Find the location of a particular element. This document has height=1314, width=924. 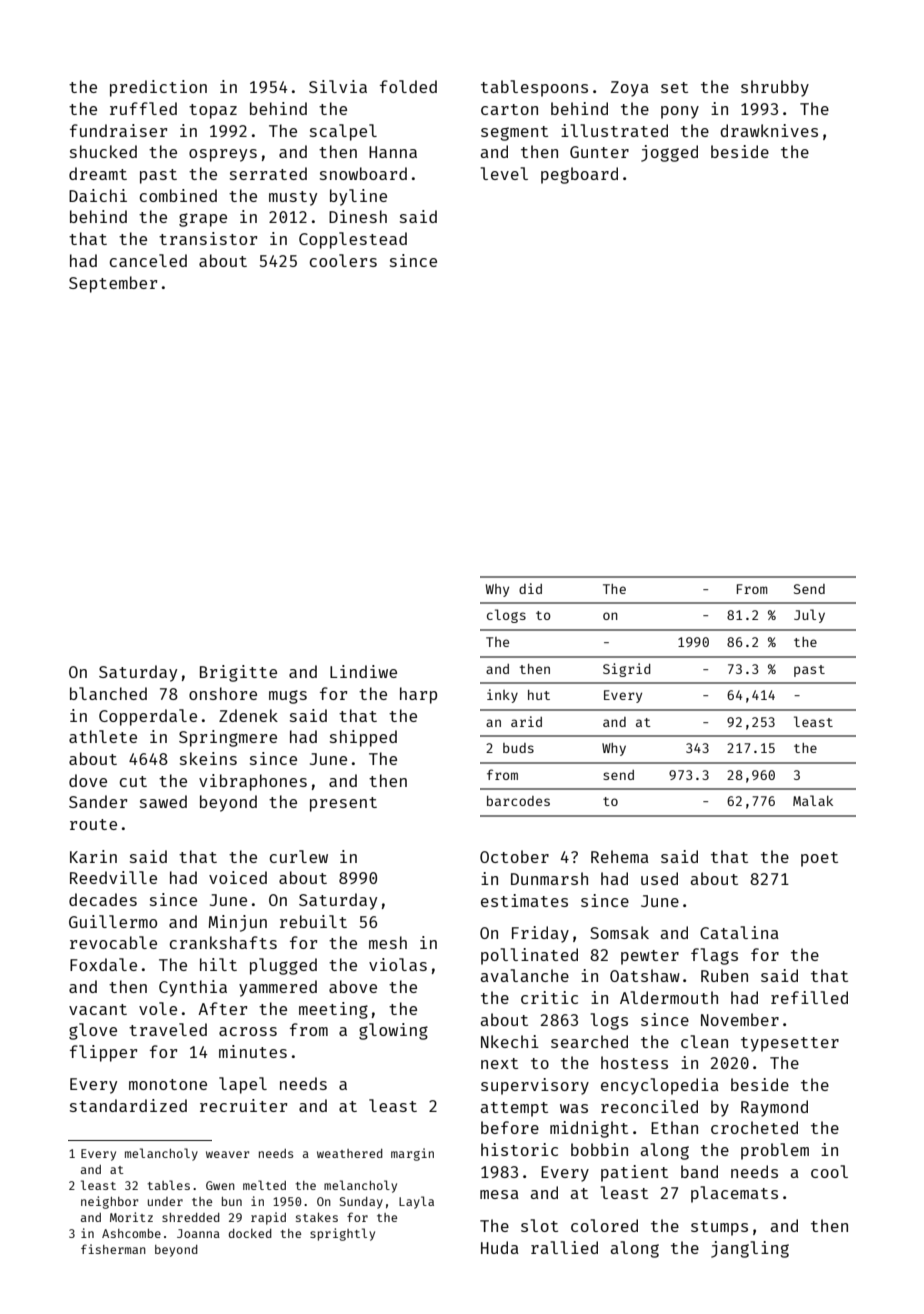

fisherman is located at coordinates (113, 1249).
